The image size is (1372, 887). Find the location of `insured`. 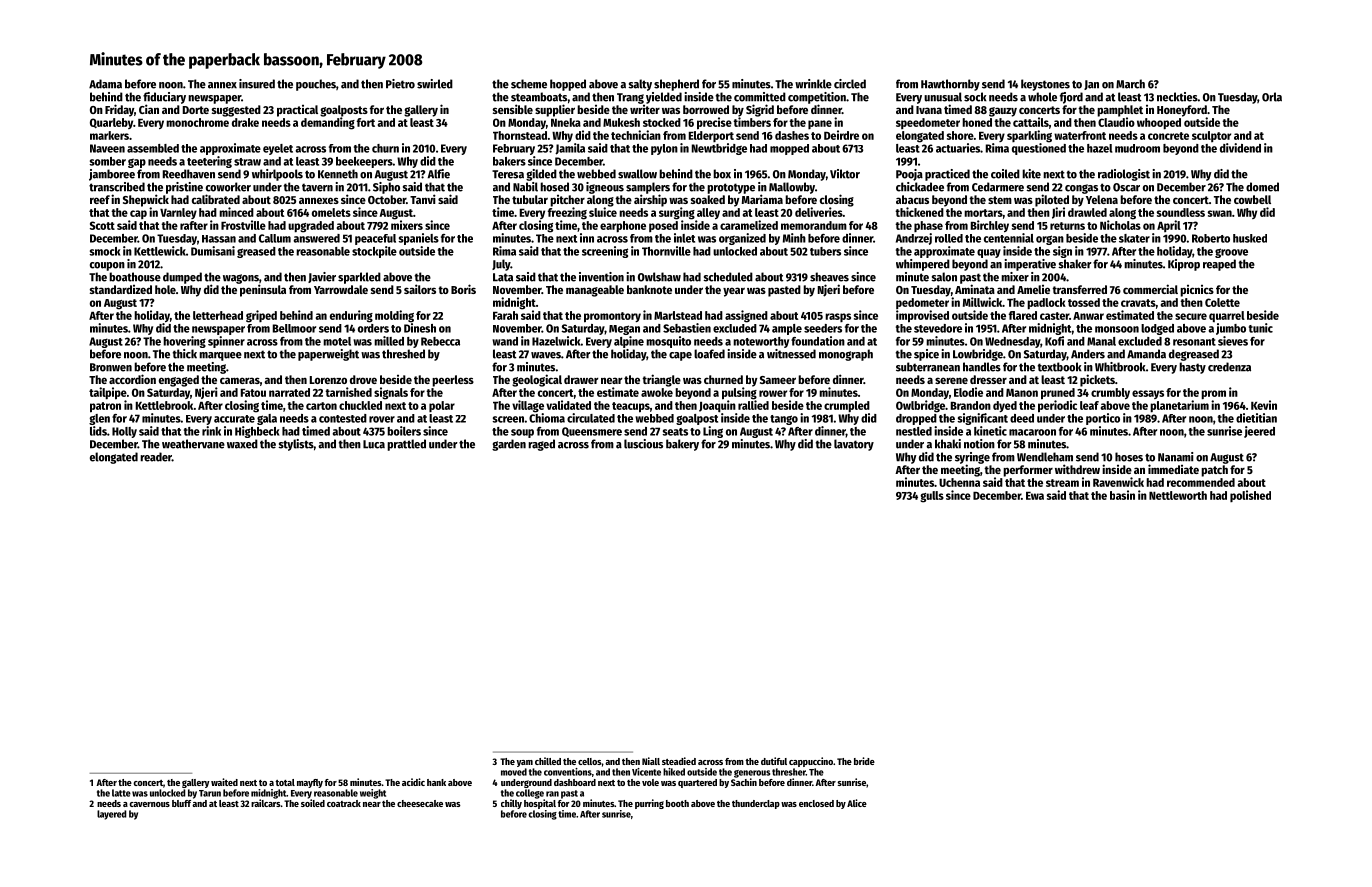

insured is located at coordinates (257, 84).
